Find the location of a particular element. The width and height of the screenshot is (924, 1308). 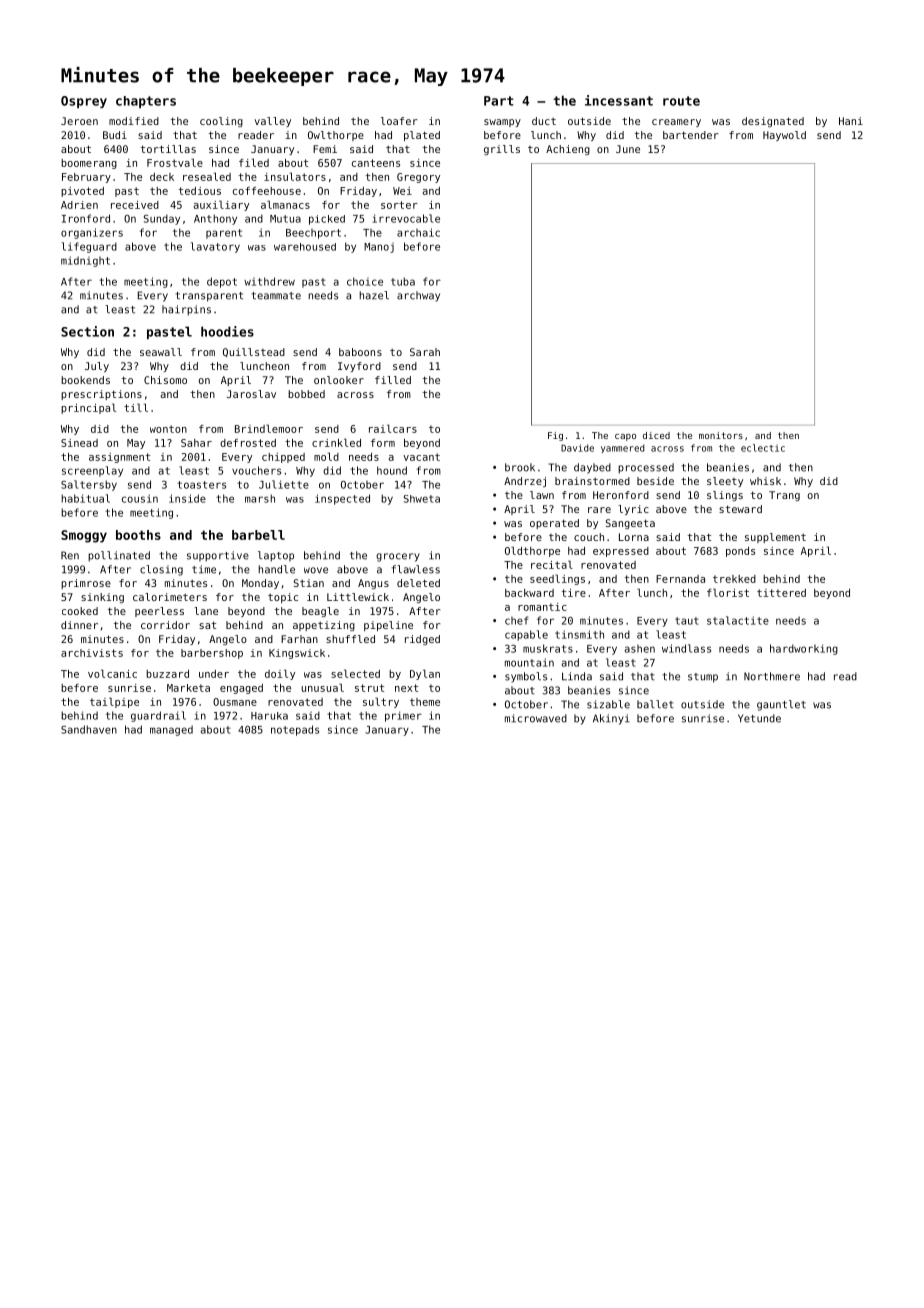

monitors is located at coordinates (721, 435).
